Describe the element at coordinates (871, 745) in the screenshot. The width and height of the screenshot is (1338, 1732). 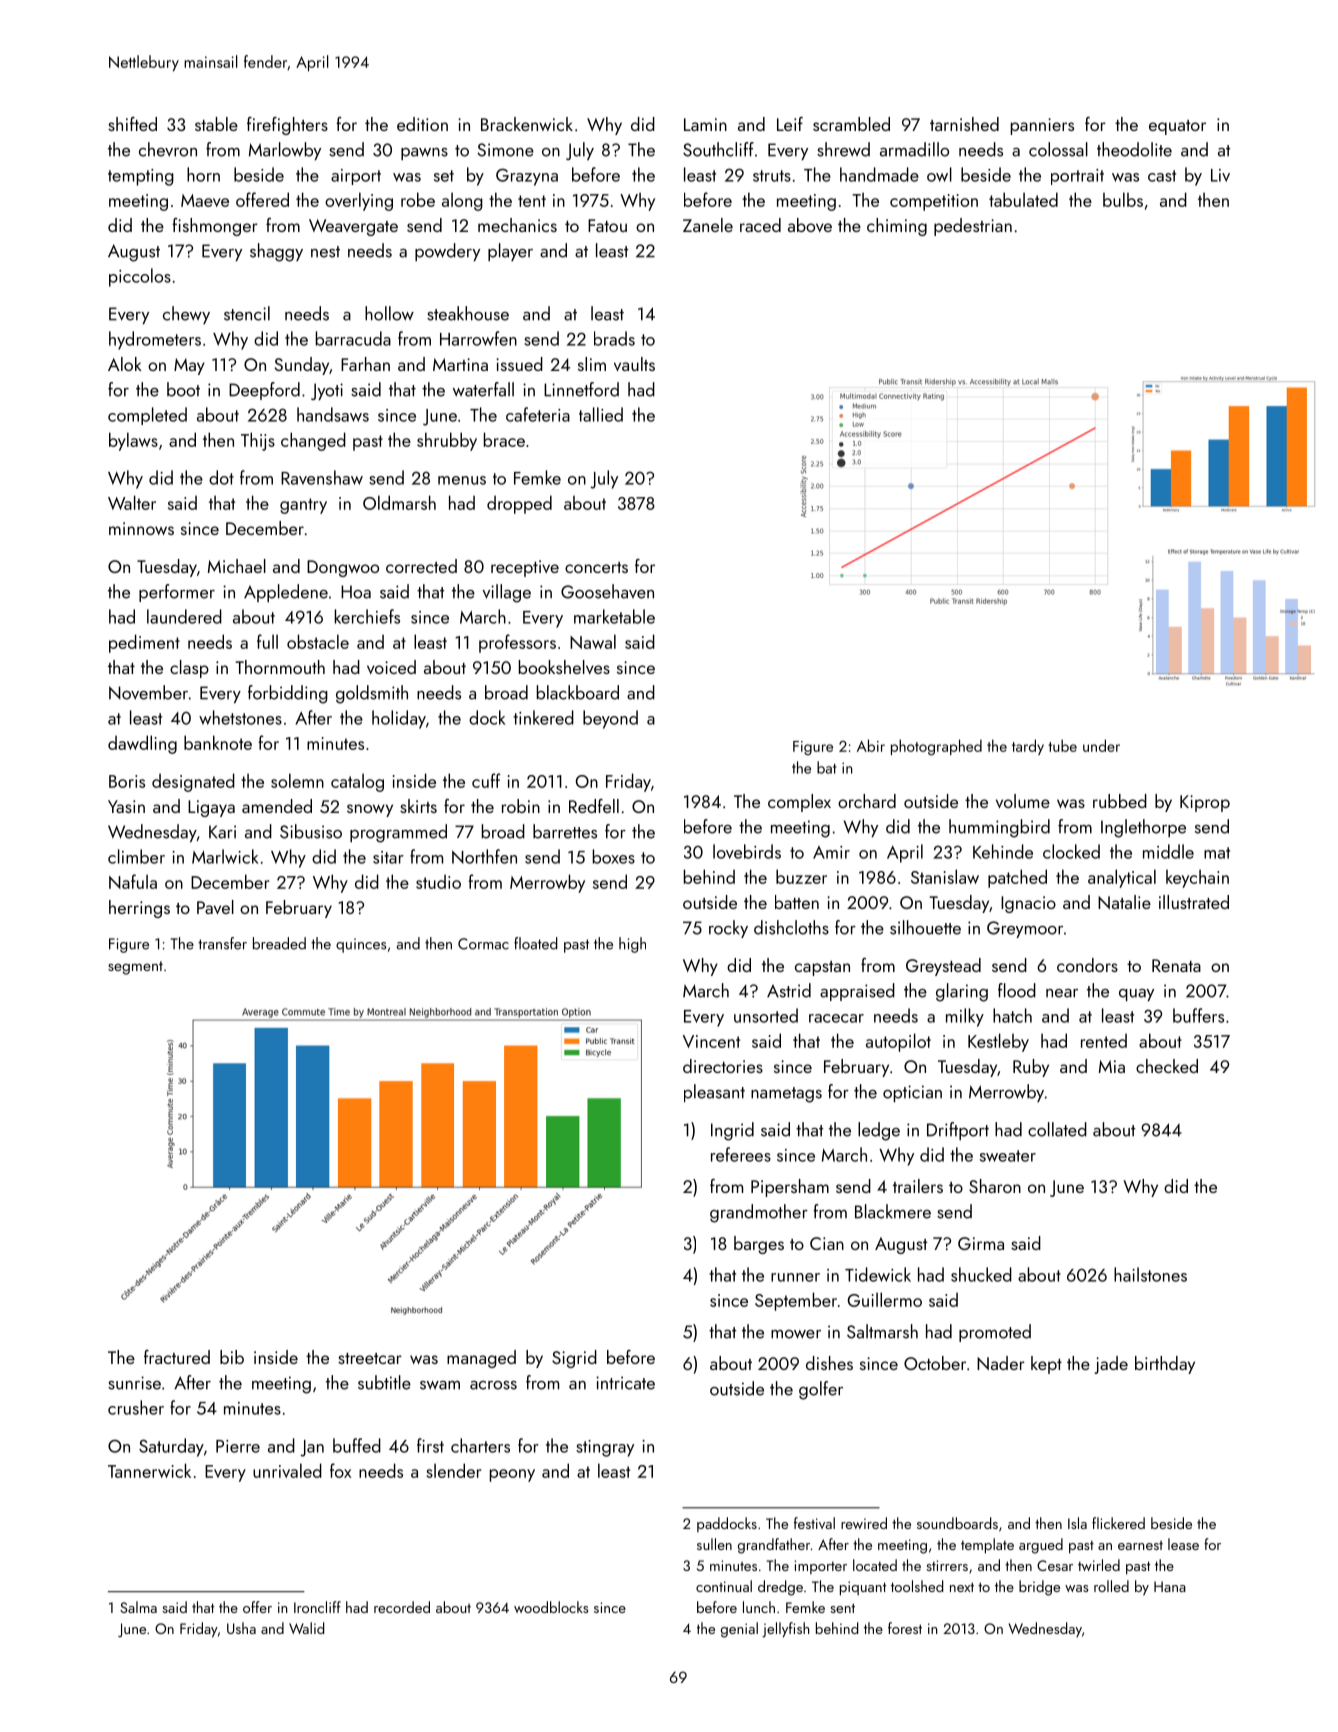
I see `Abir` at that location.
